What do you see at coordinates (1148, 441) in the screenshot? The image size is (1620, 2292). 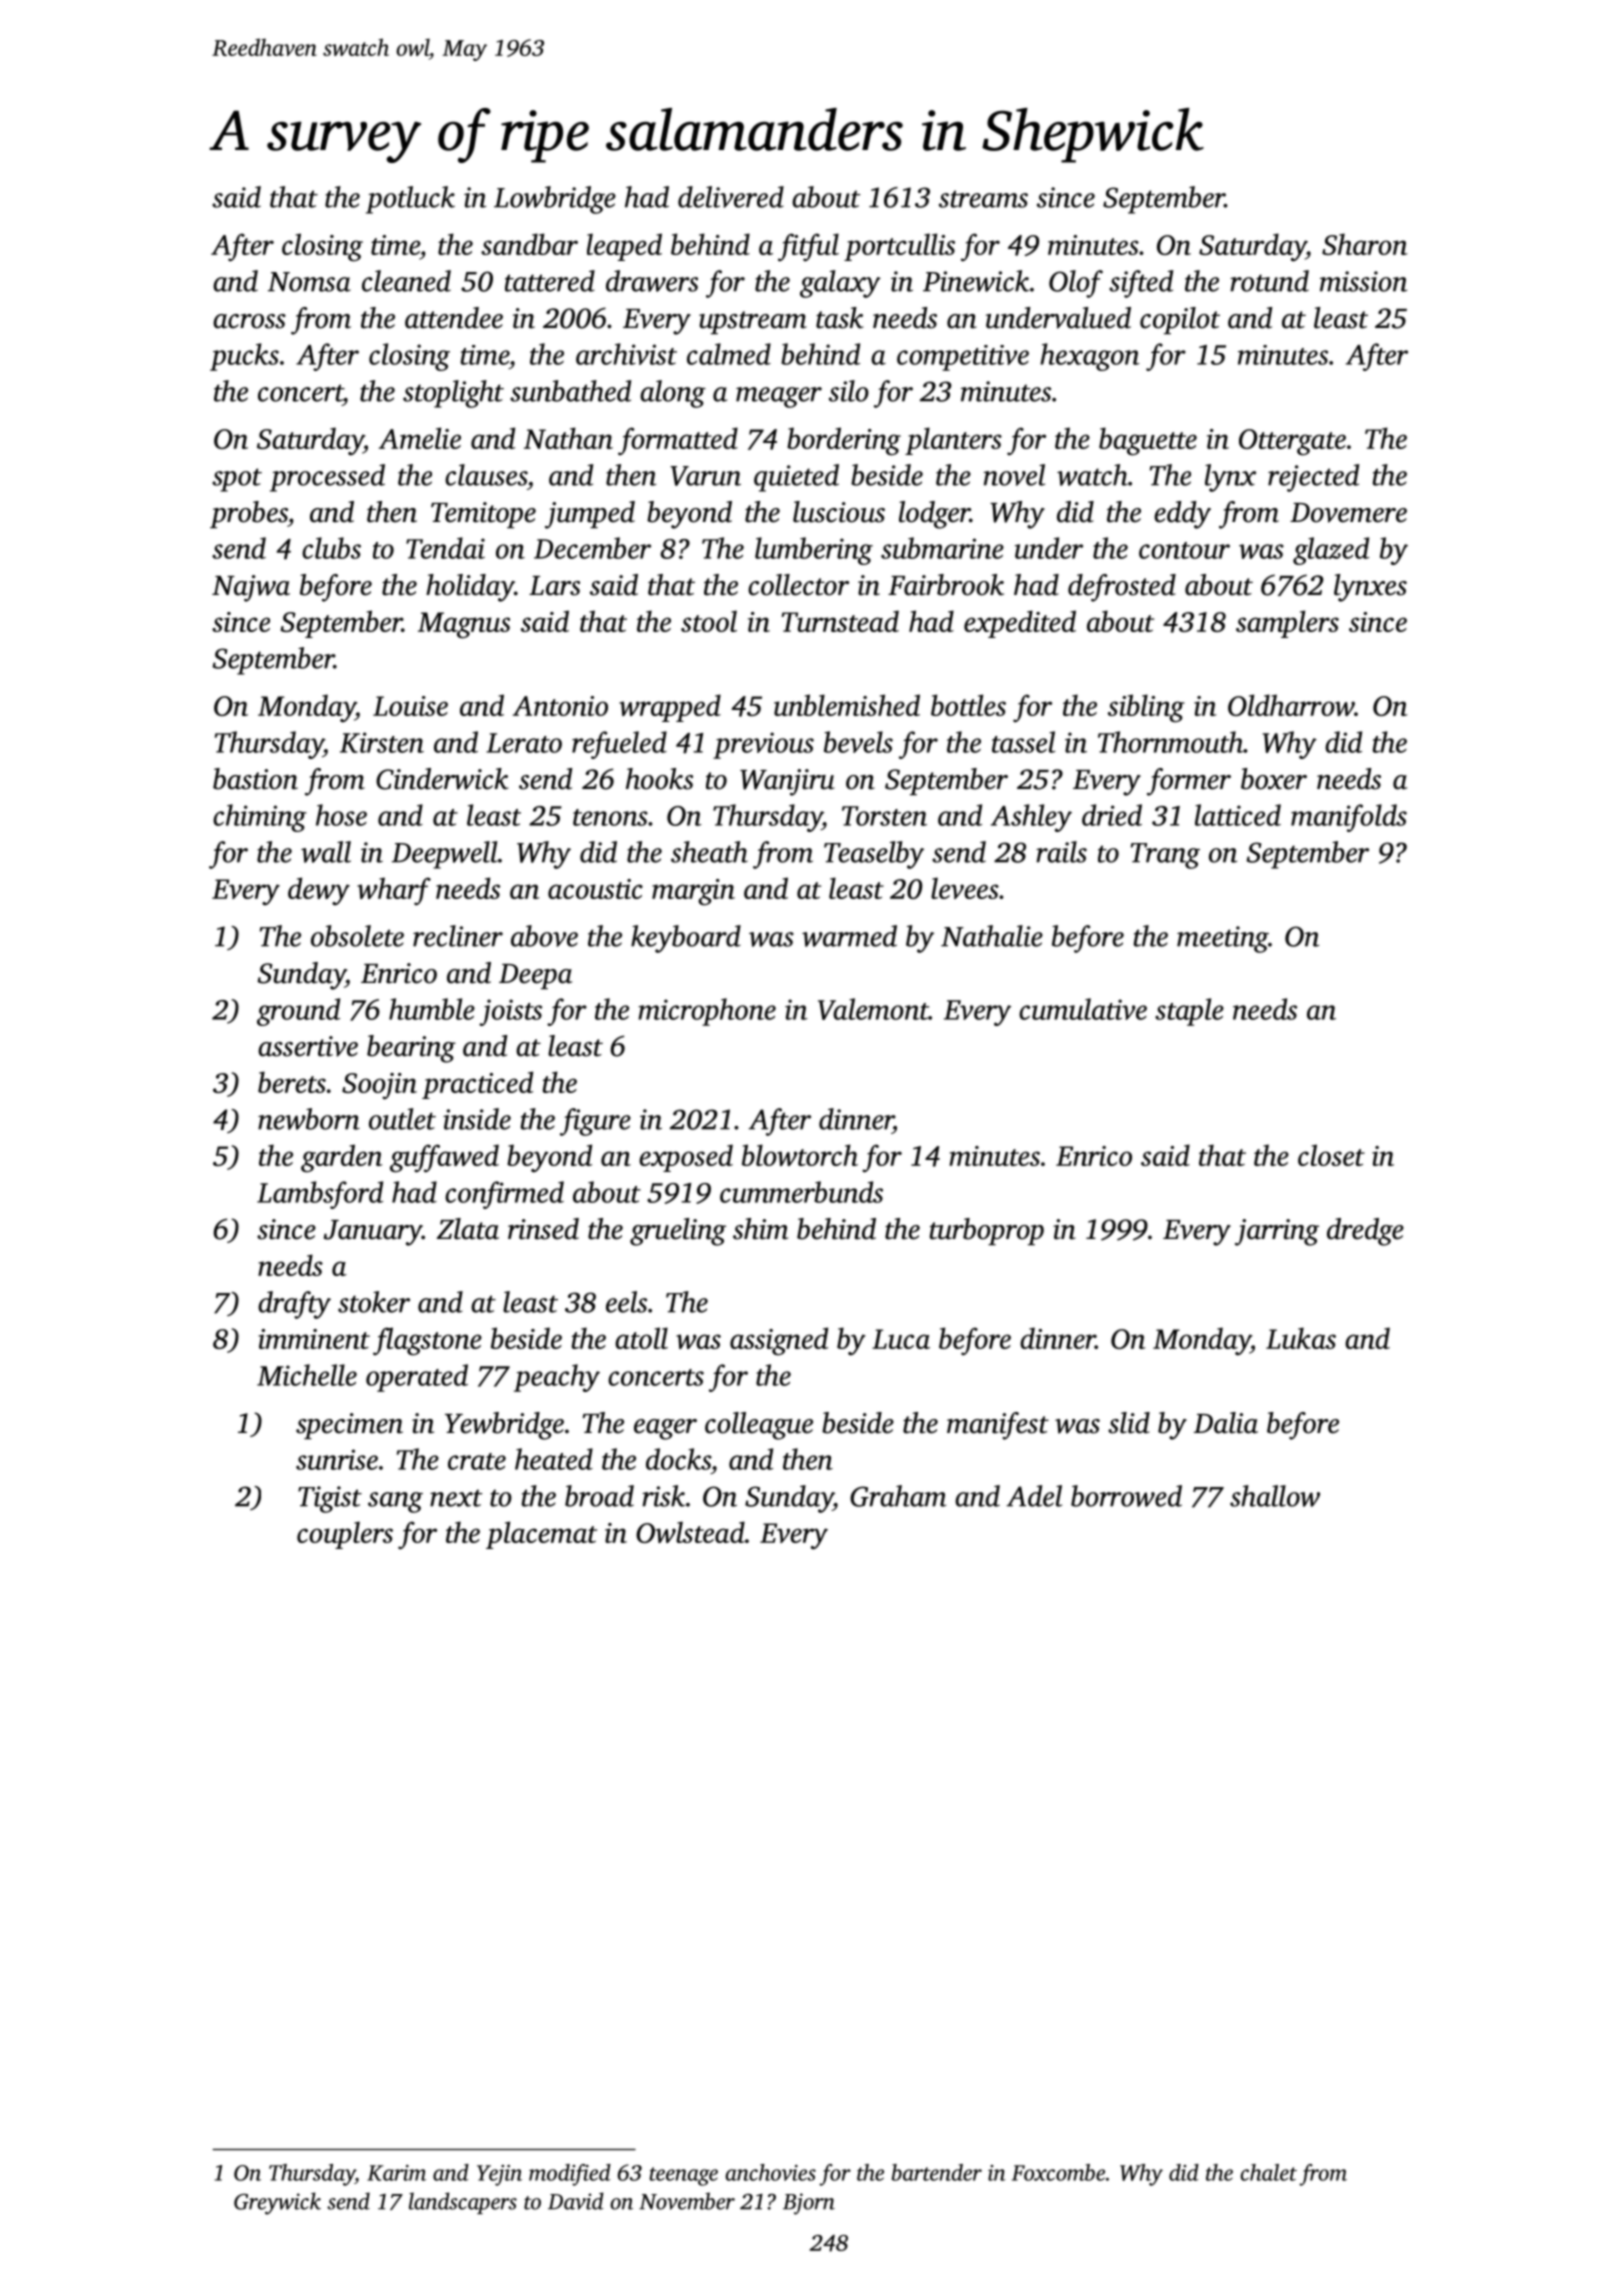 I see `baguette` at bounding box center [1148, 441].
